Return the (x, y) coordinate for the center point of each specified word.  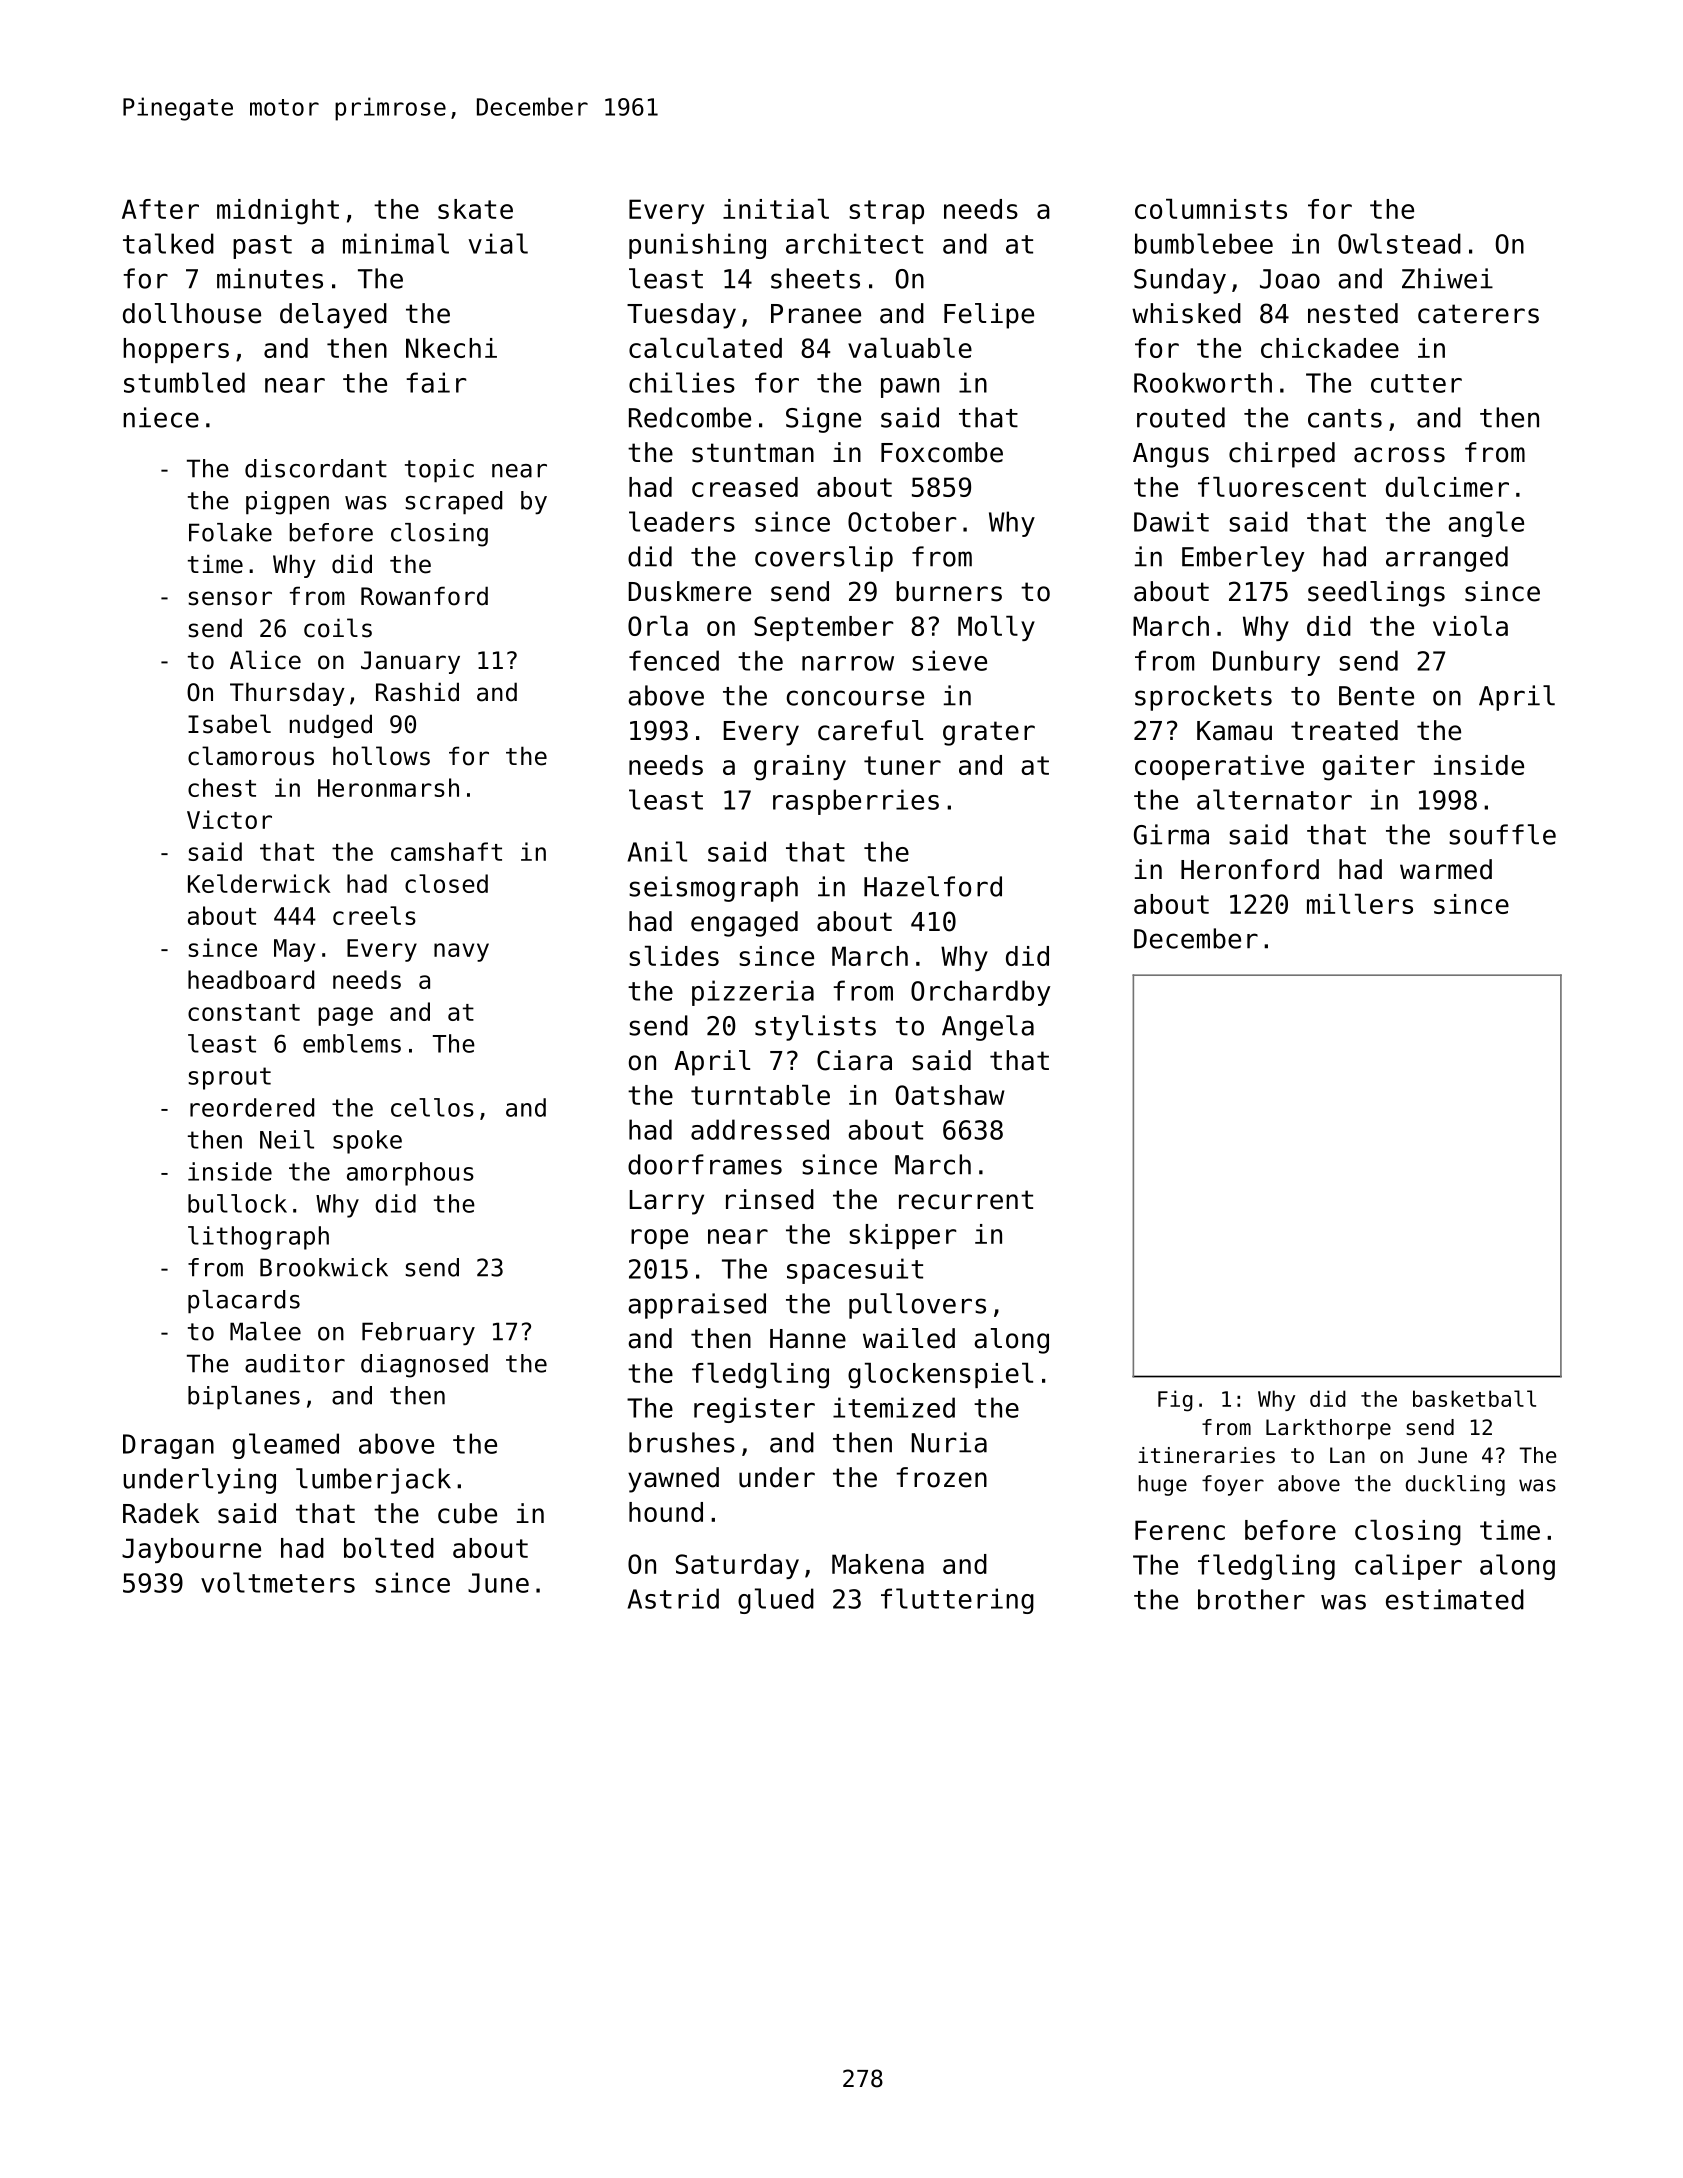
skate (475, 209)
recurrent (966, 1200)
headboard (251, 979)
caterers (1478, 314)
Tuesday (681, 316)
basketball (1474, 1398)
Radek (161, 1513)
